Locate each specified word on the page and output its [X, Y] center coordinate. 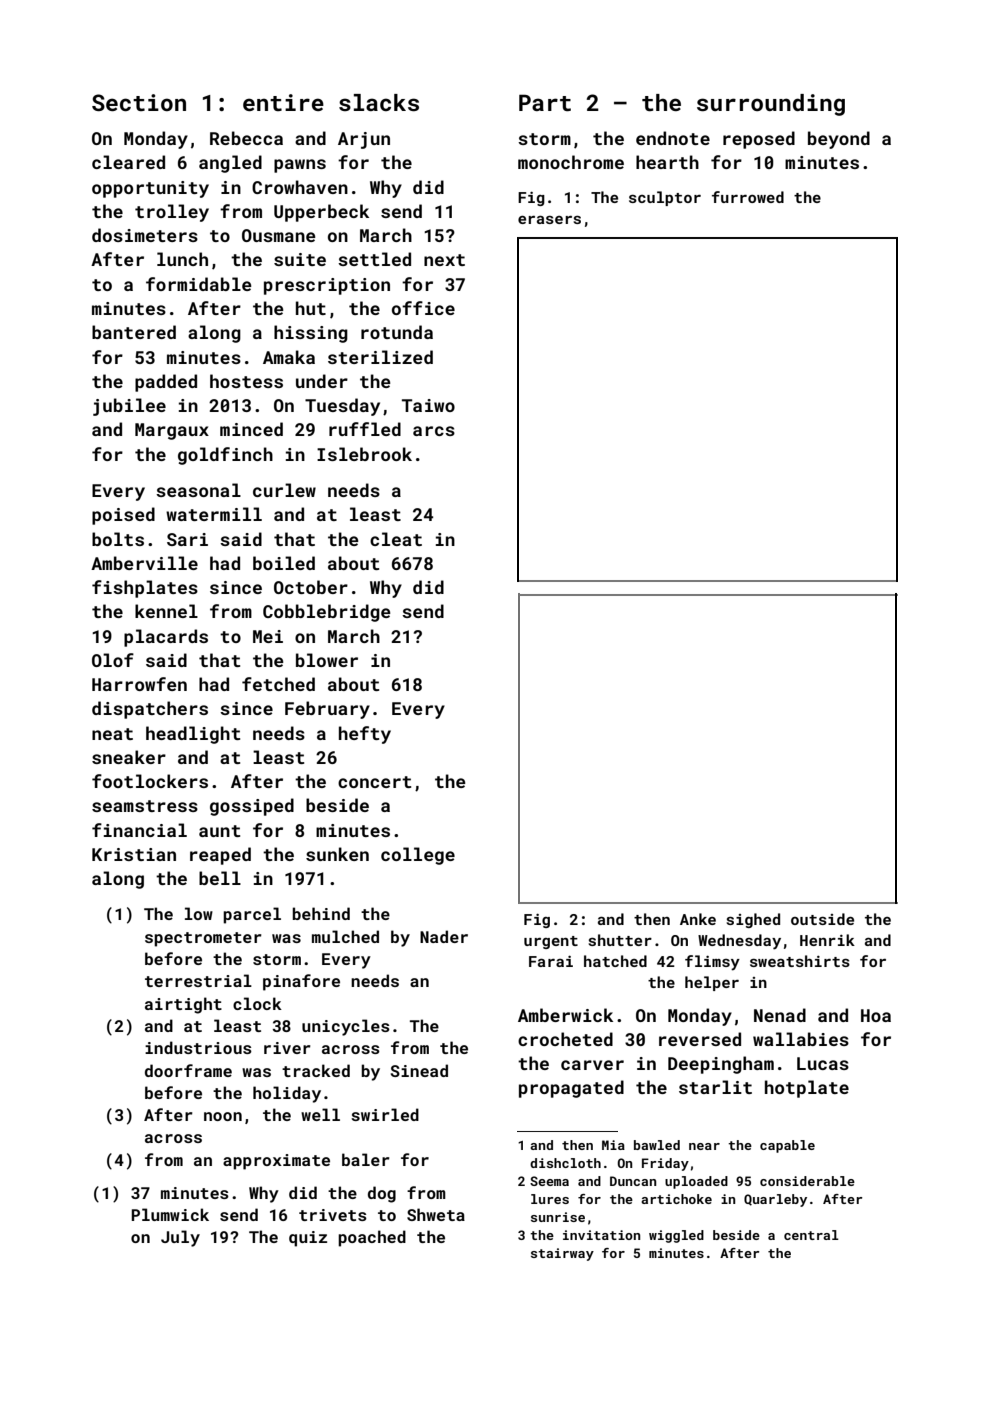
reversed [700, 1039]
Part [545, 102]
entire [283, 102]
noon [223, 1116]
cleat [396, 539]
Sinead [419, 1070]
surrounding [771, 105]
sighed [753, 920]
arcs [434, 431]
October [311, 587]
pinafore [301, 982]
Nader [444, 936]
